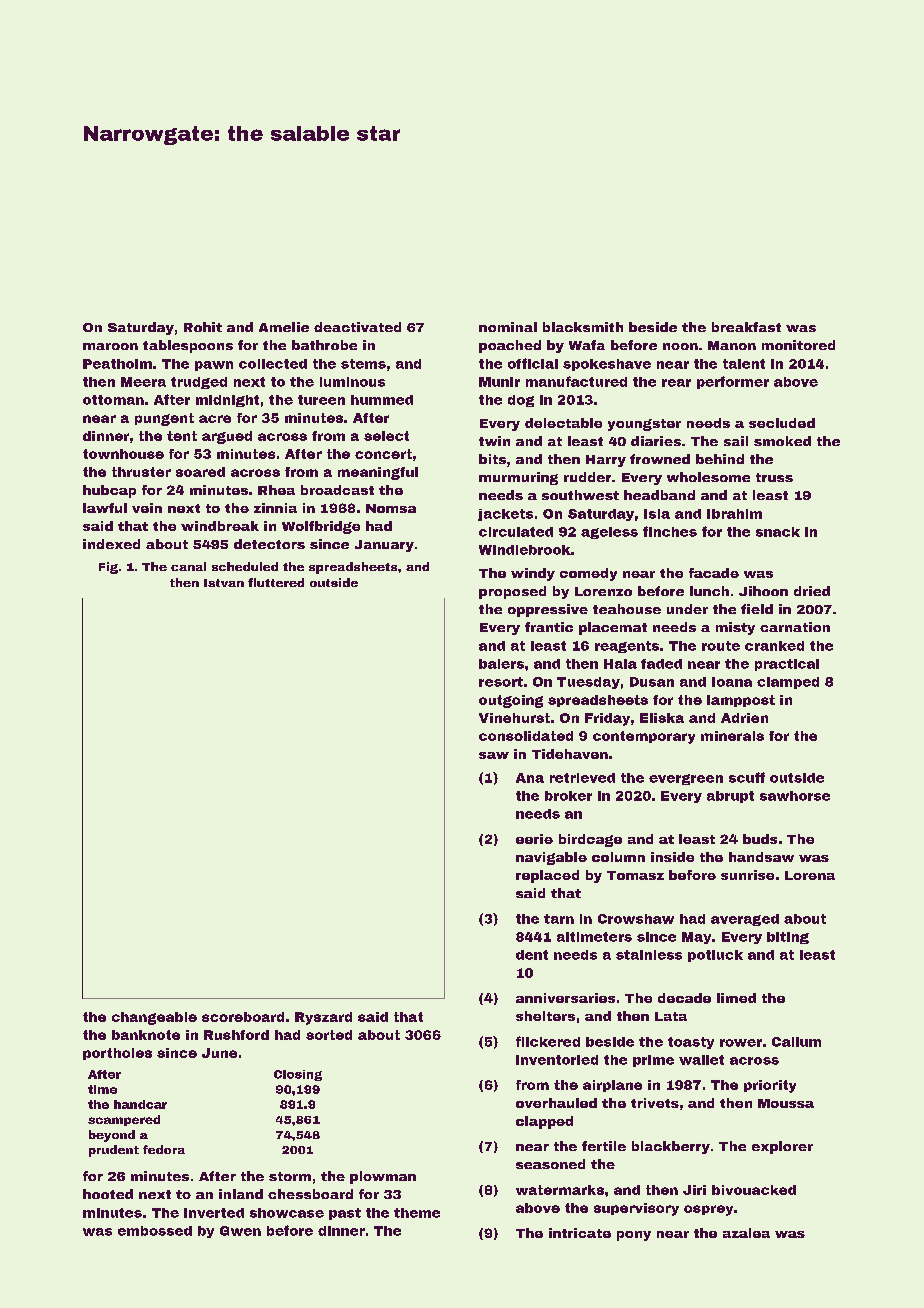  Describe the element at coordinates (788, 938) in the document. I see `biting` at that location.
